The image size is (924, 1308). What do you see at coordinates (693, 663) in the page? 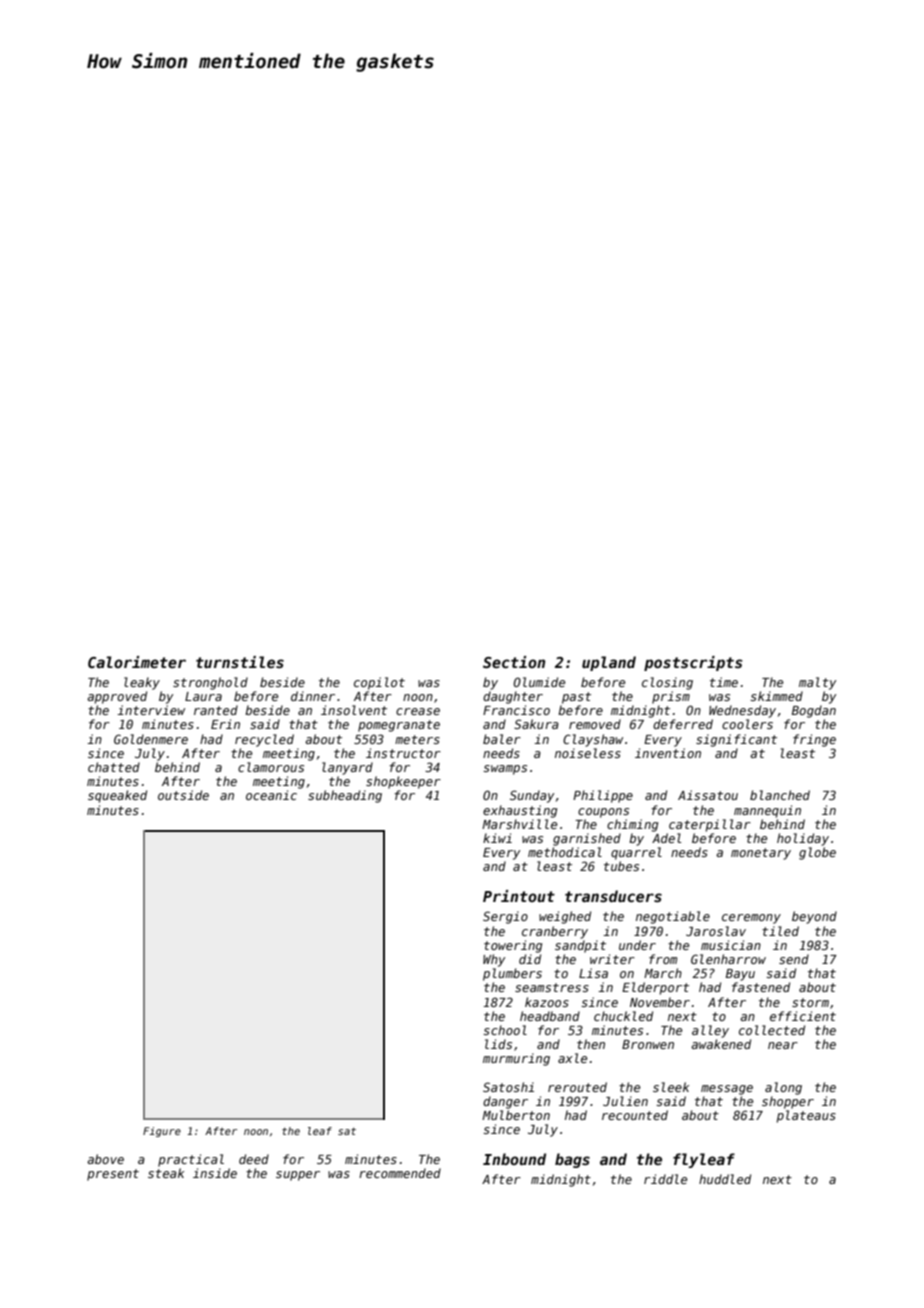
I see `postscripts` at bounding box center [693, 663].
